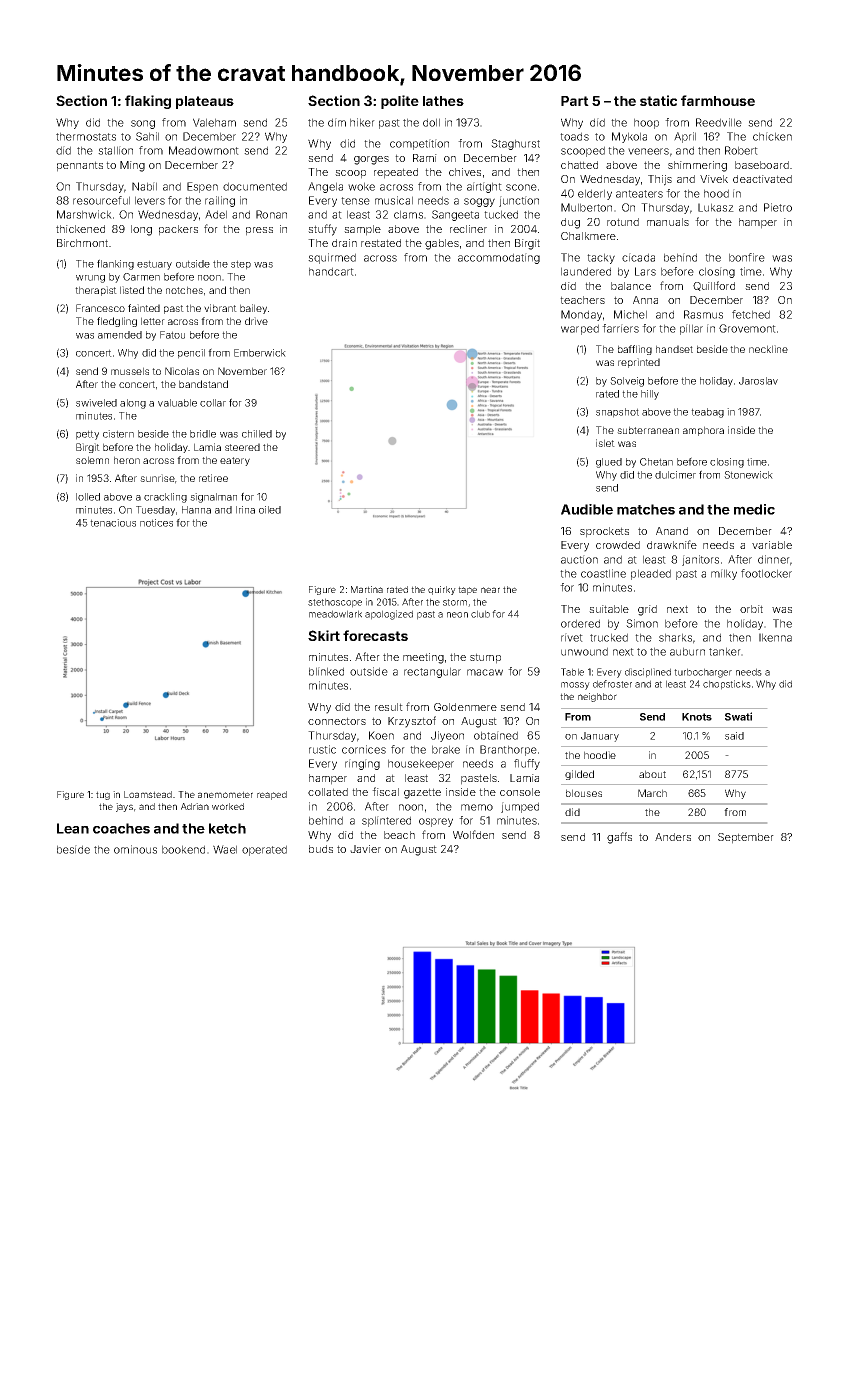 Image resolution: width=849 pixels, height=1400 pixels. I want to click on hilly, so click(650, 395).
